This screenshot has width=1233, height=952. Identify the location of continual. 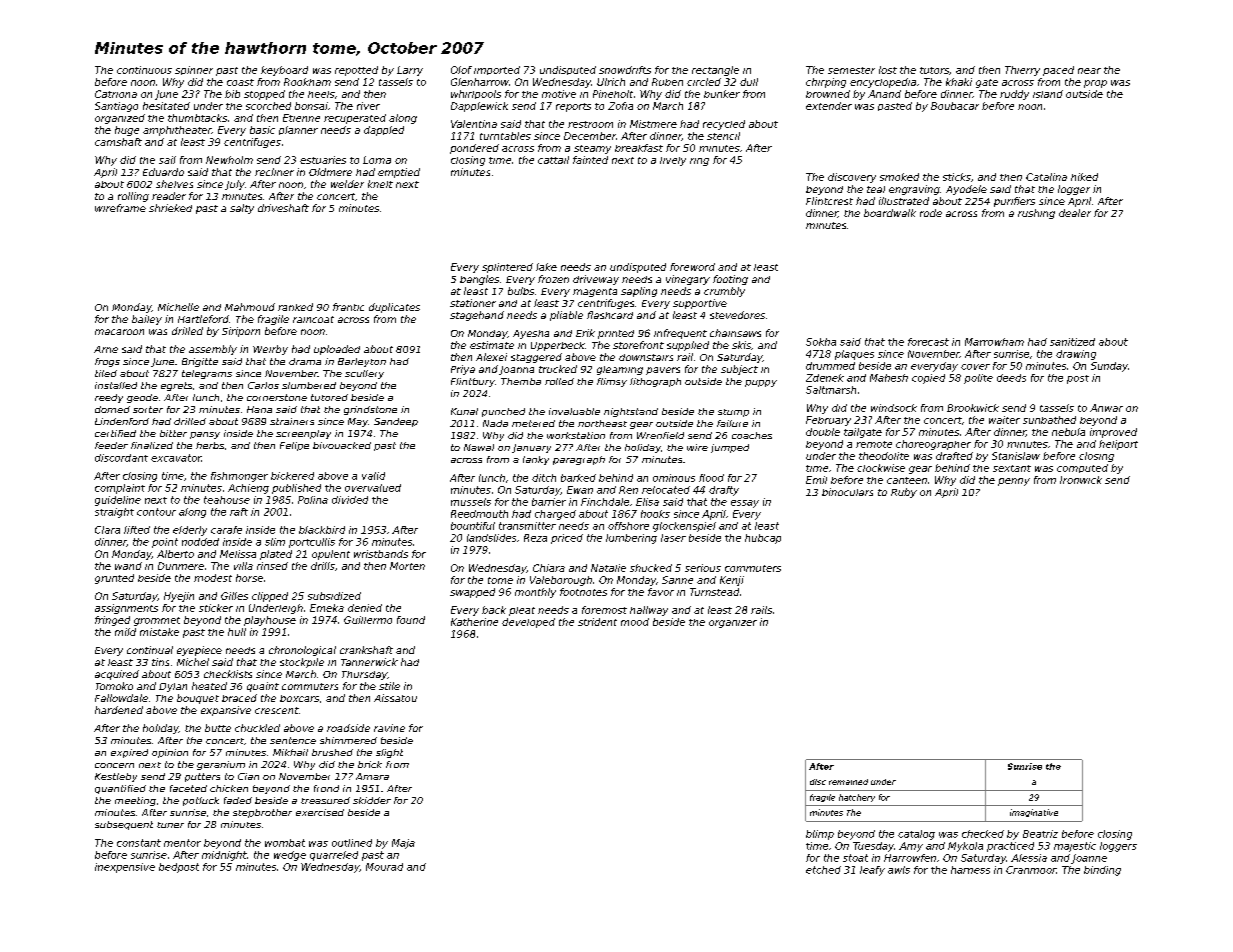
(150, 650).
